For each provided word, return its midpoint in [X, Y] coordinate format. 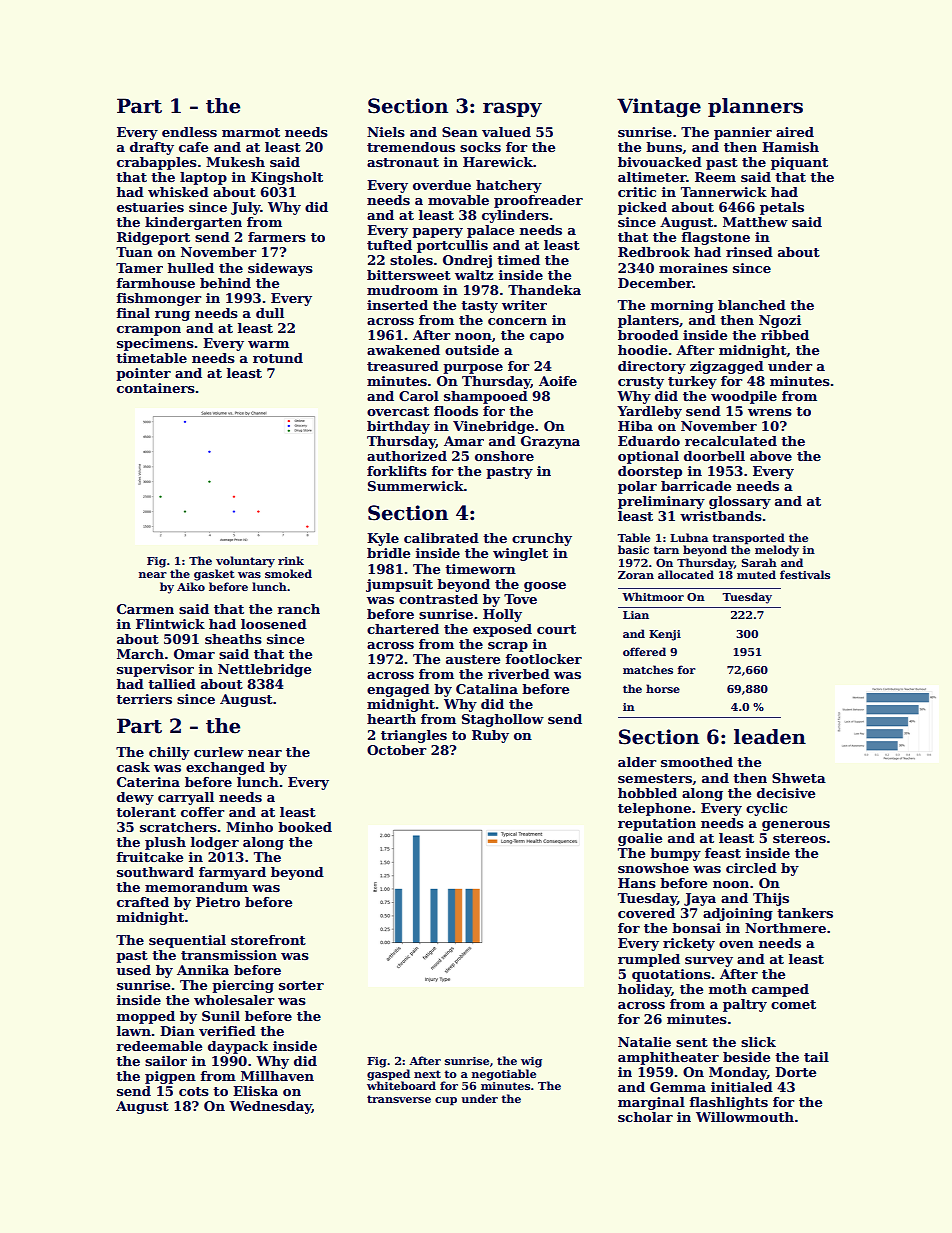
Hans [637, 883]
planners [755, 107]
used [133, 970]
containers [156, 388]
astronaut [403, 162]
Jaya [700, 899]
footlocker [544, 659]
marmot [251, 132]
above [771, 456]
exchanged [225, 768]
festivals [805, 574]
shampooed [486, 397]
